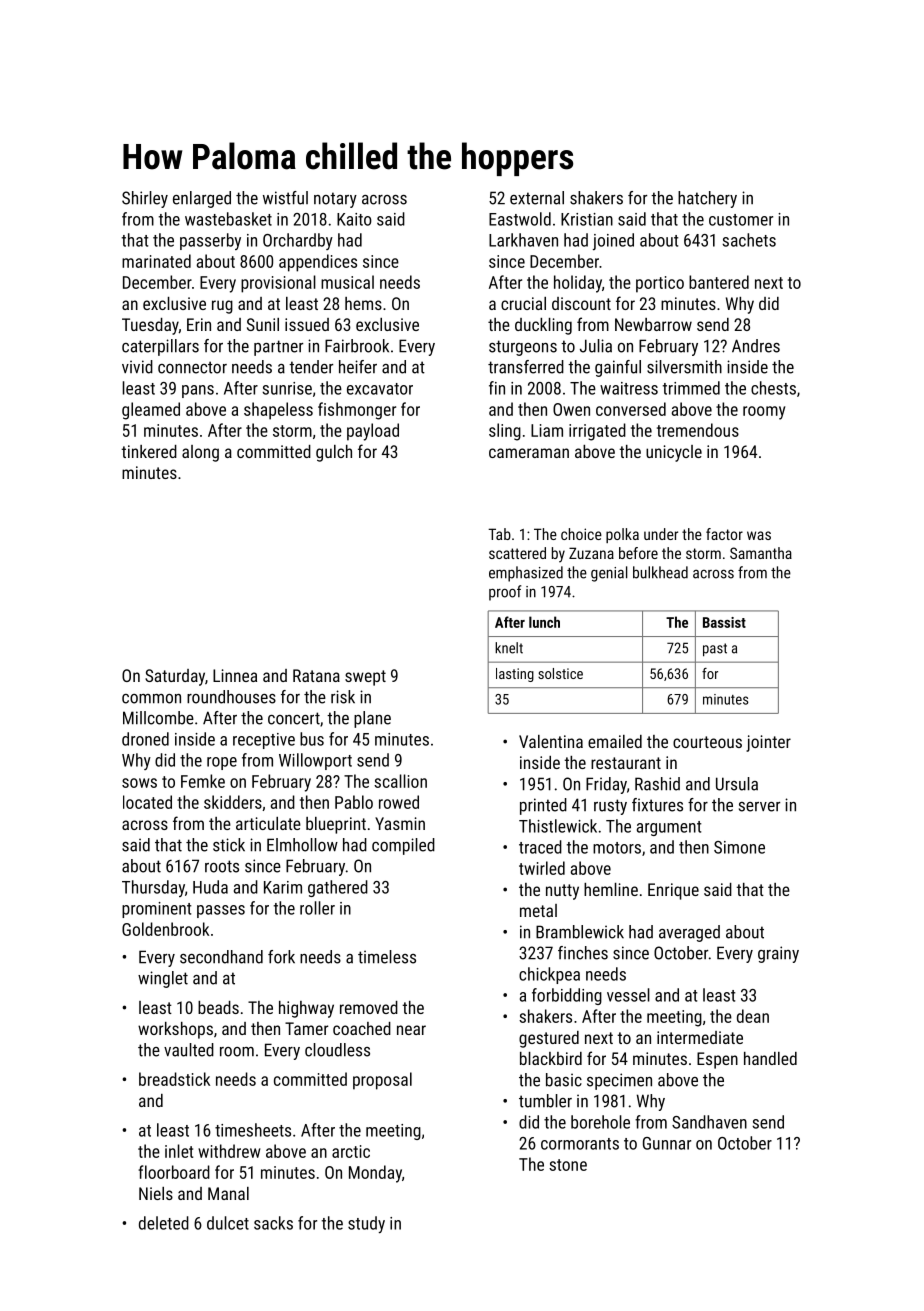  What do you see at coordinates (179, 1151) in the screenshot?
I see `inlet` at bounding box center [179, 1151].
